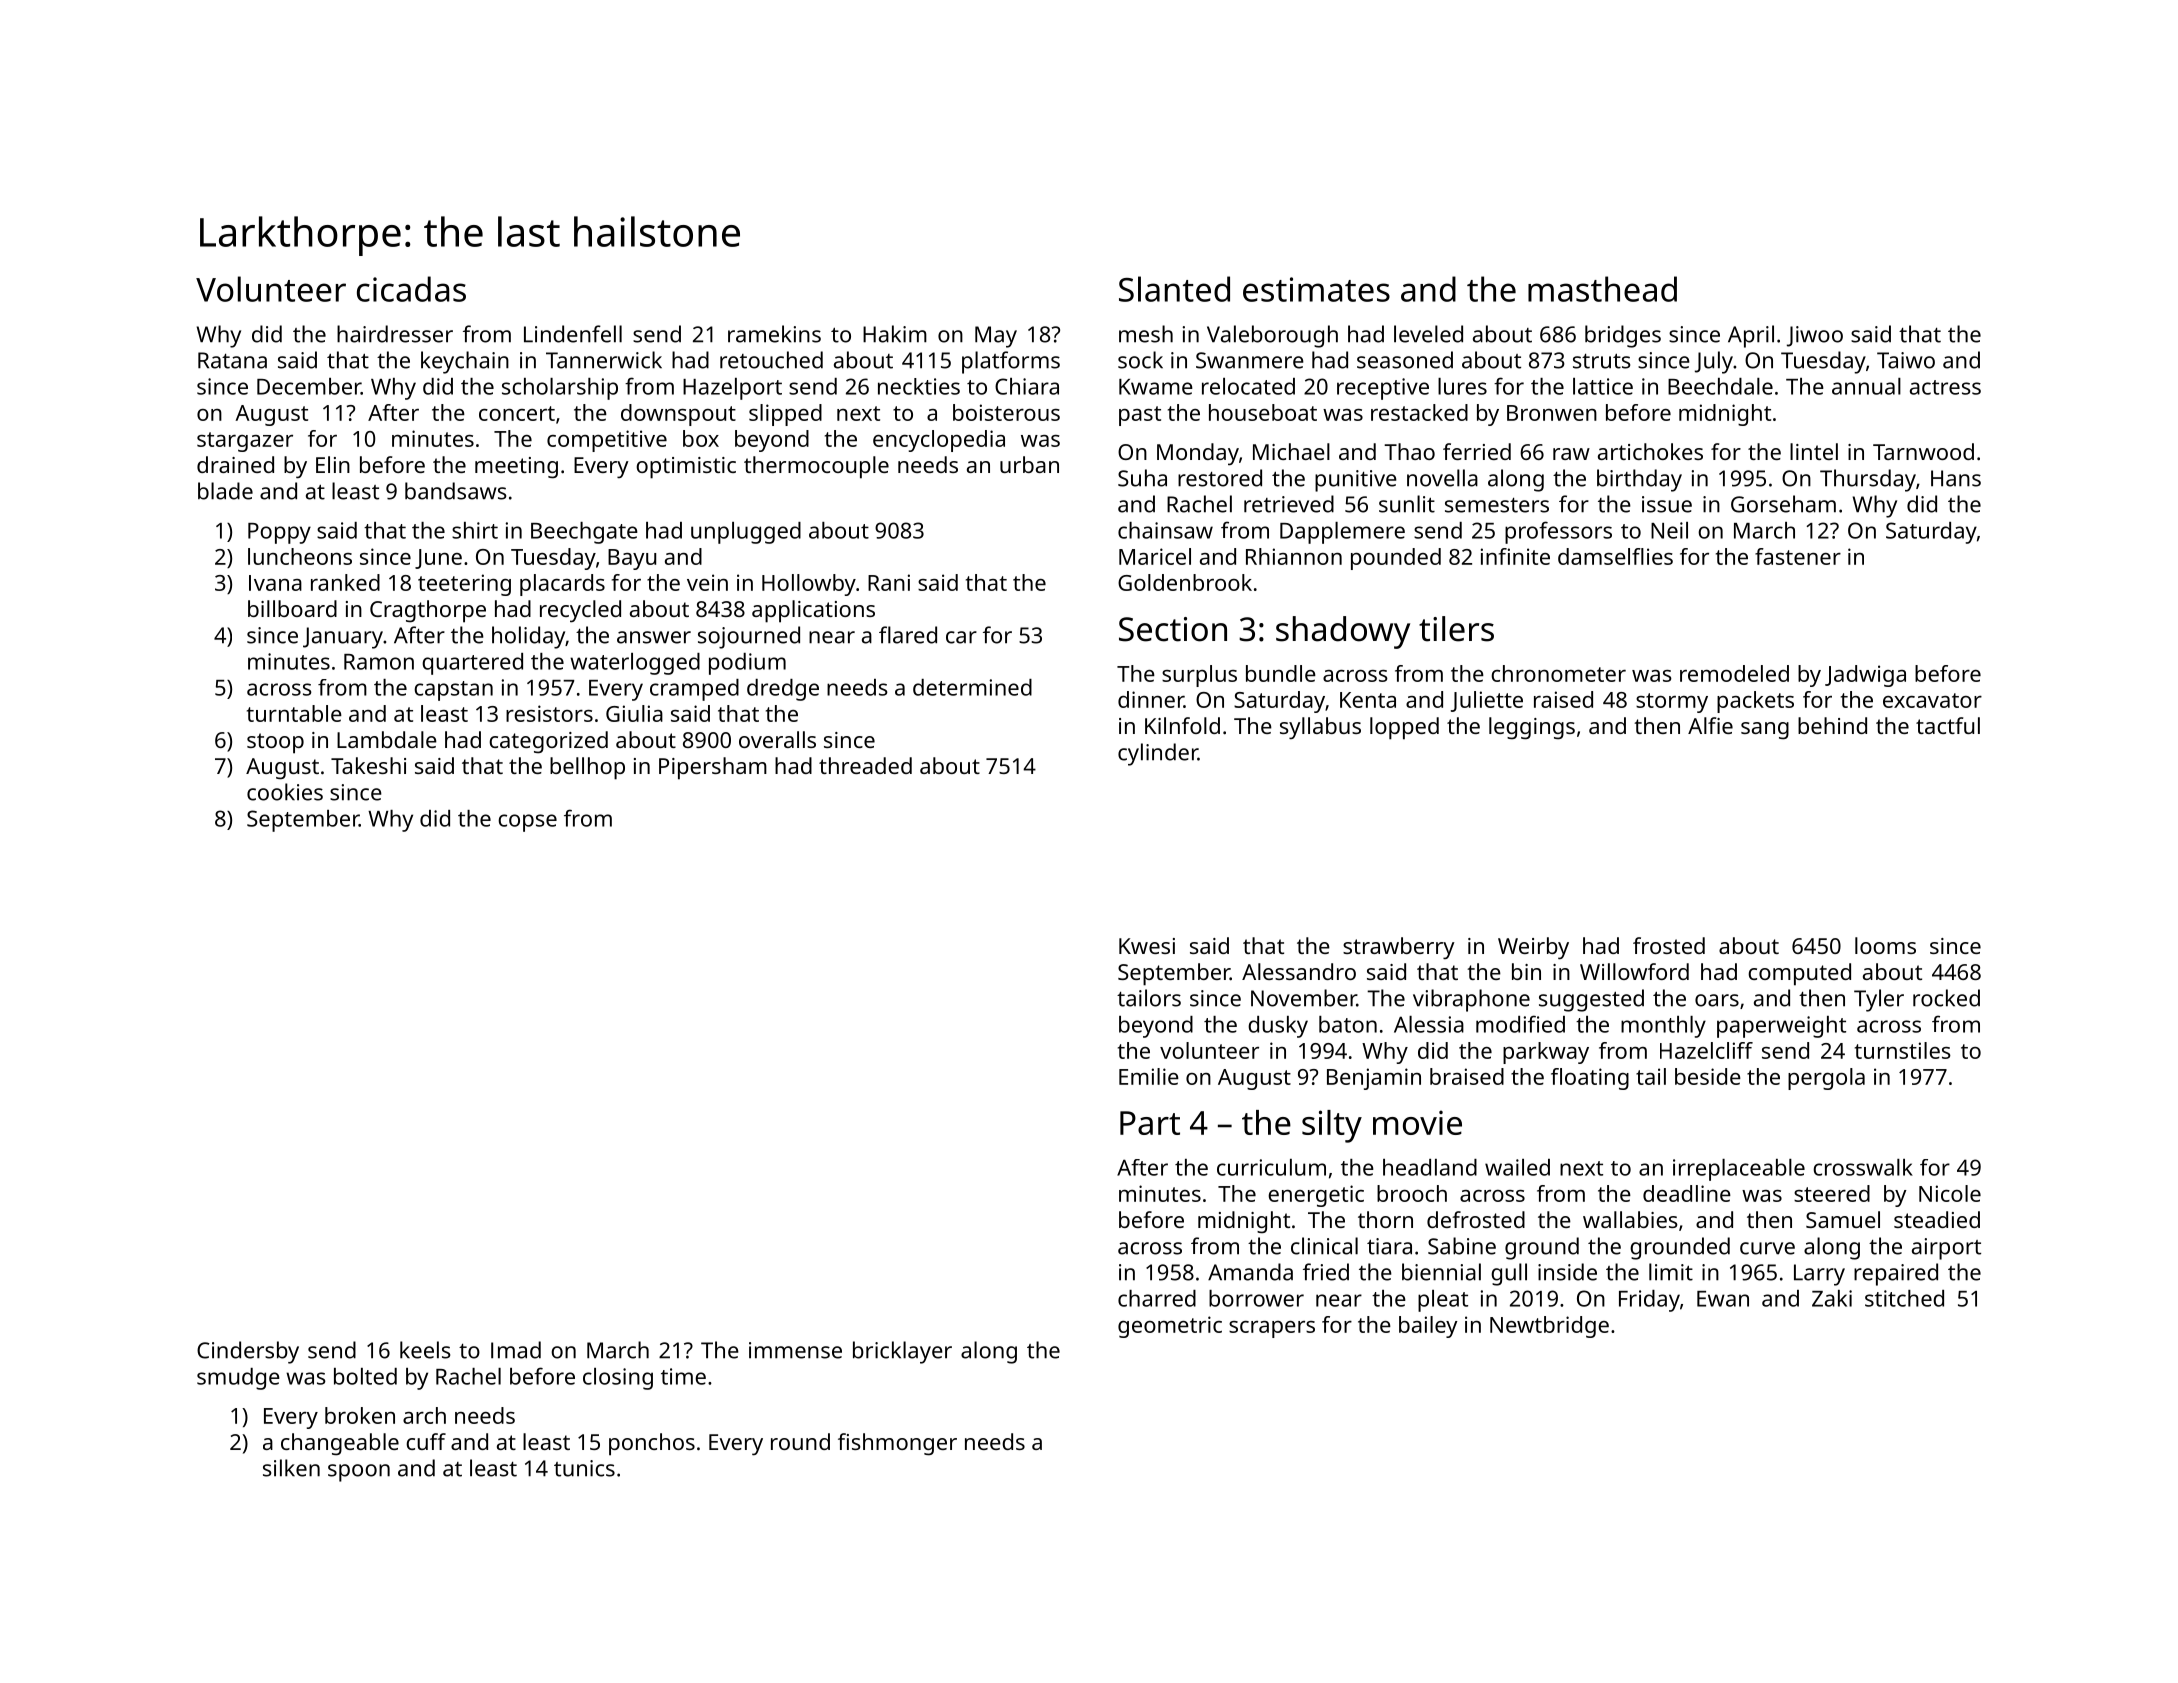 This page has height=1683, width=2178. Describe the element at coordinates (1149, 1076) in the page. I see `Emilie` at that location.
